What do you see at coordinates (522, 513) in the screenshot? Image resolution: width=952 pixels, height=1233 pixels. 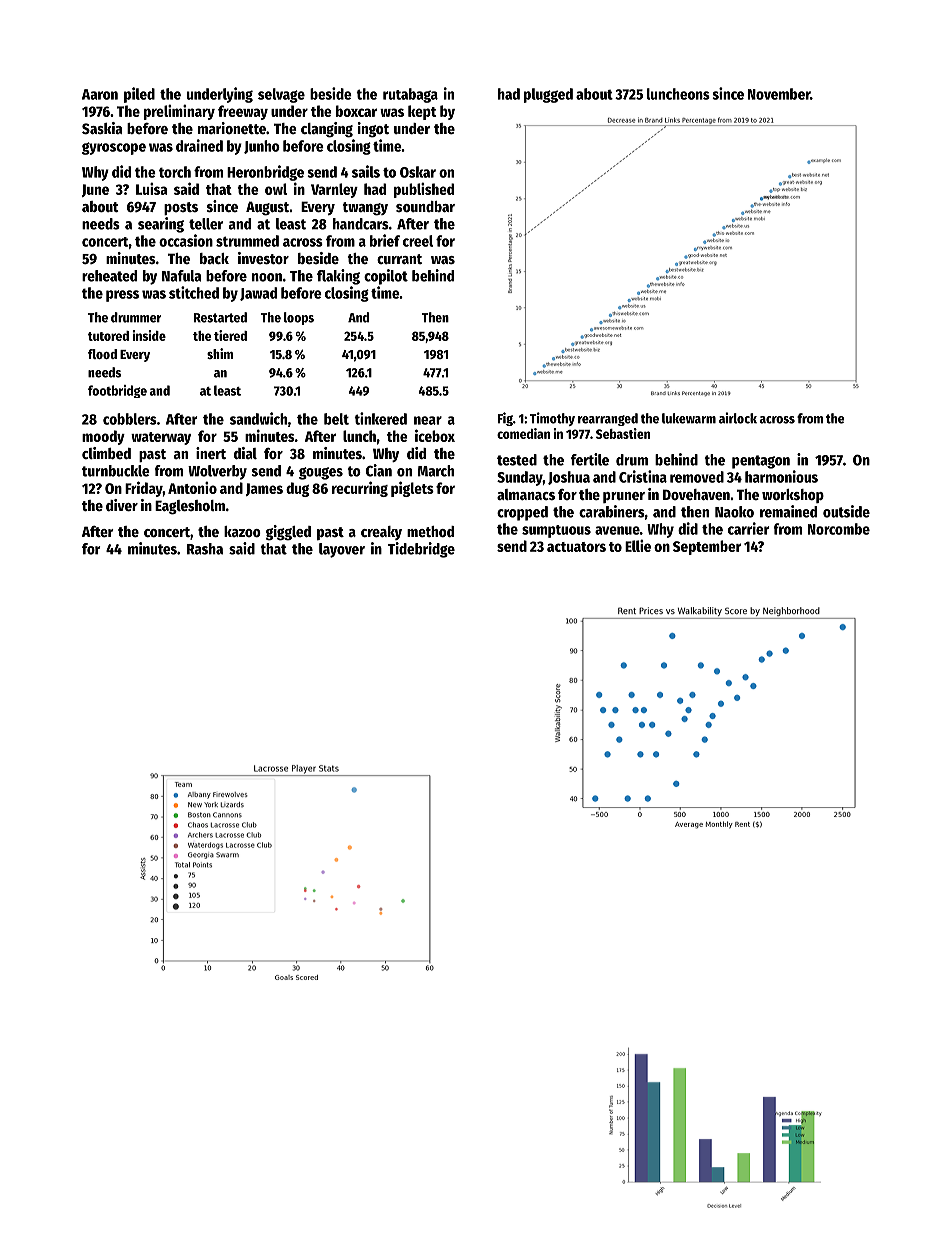 I see `cropped` at bounding box center [522, 513].
